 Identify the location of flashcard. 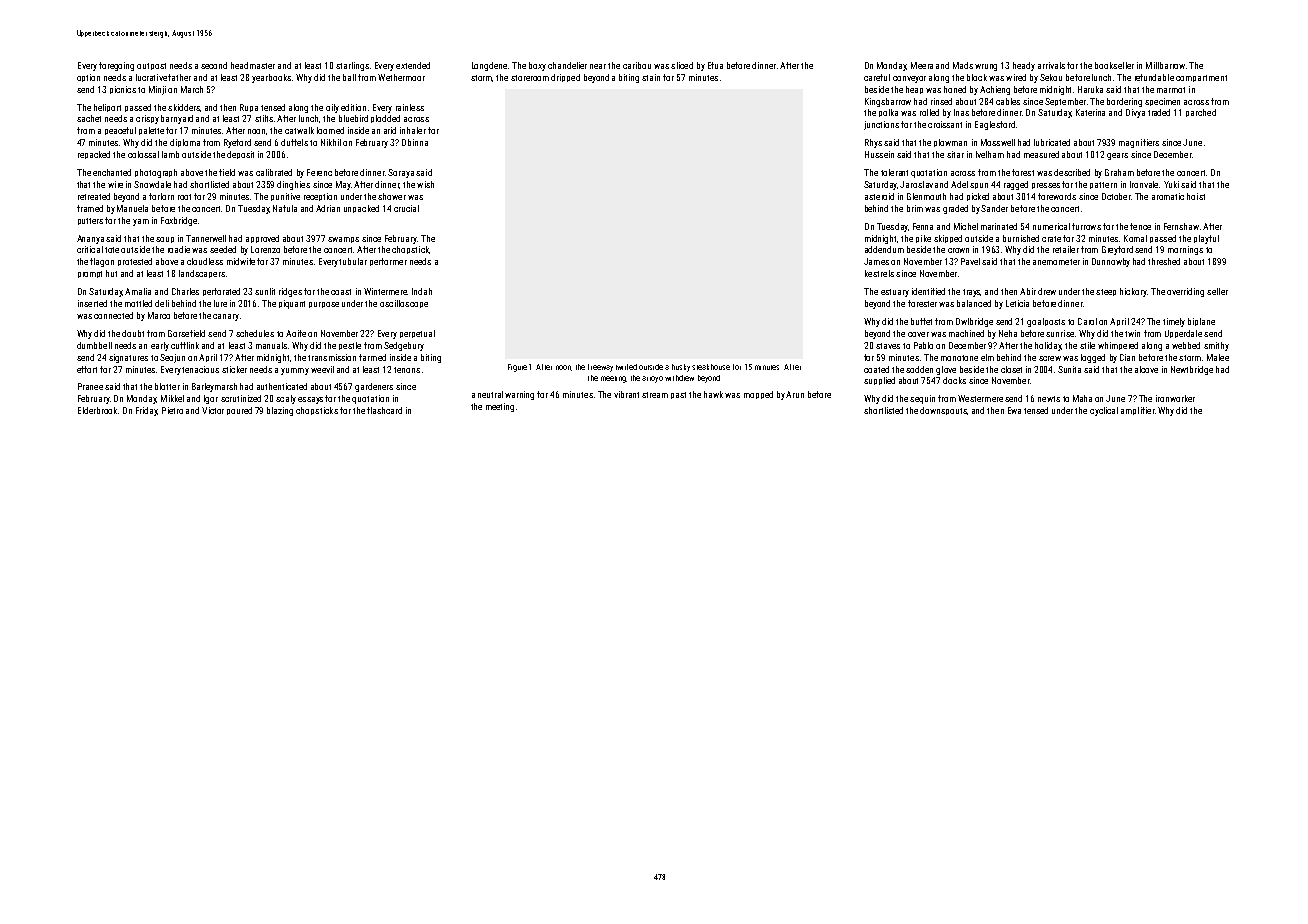
(384, 410).
